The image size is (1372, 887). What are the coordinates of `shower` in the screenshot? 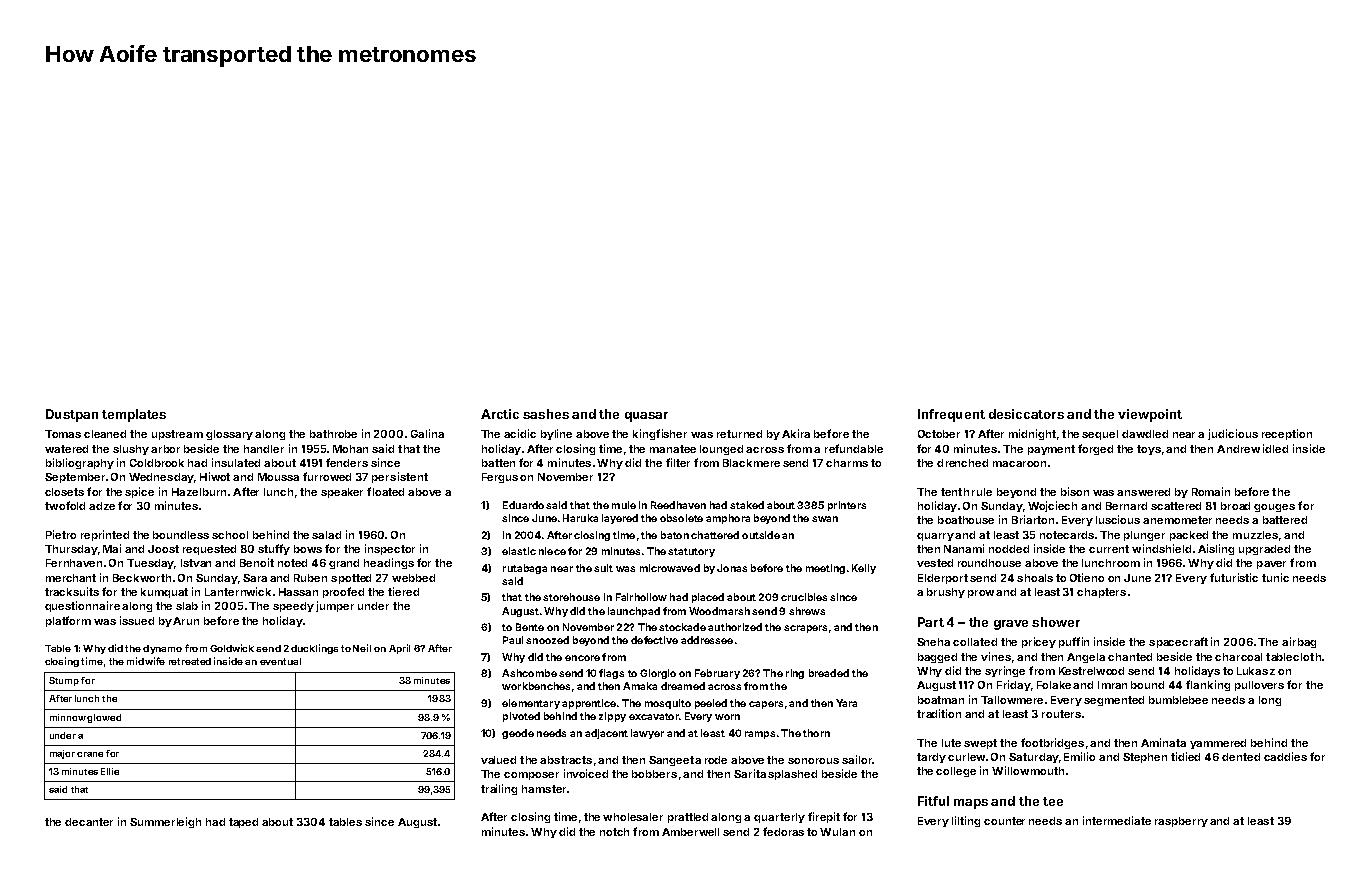 It's located at (1056, 622).
